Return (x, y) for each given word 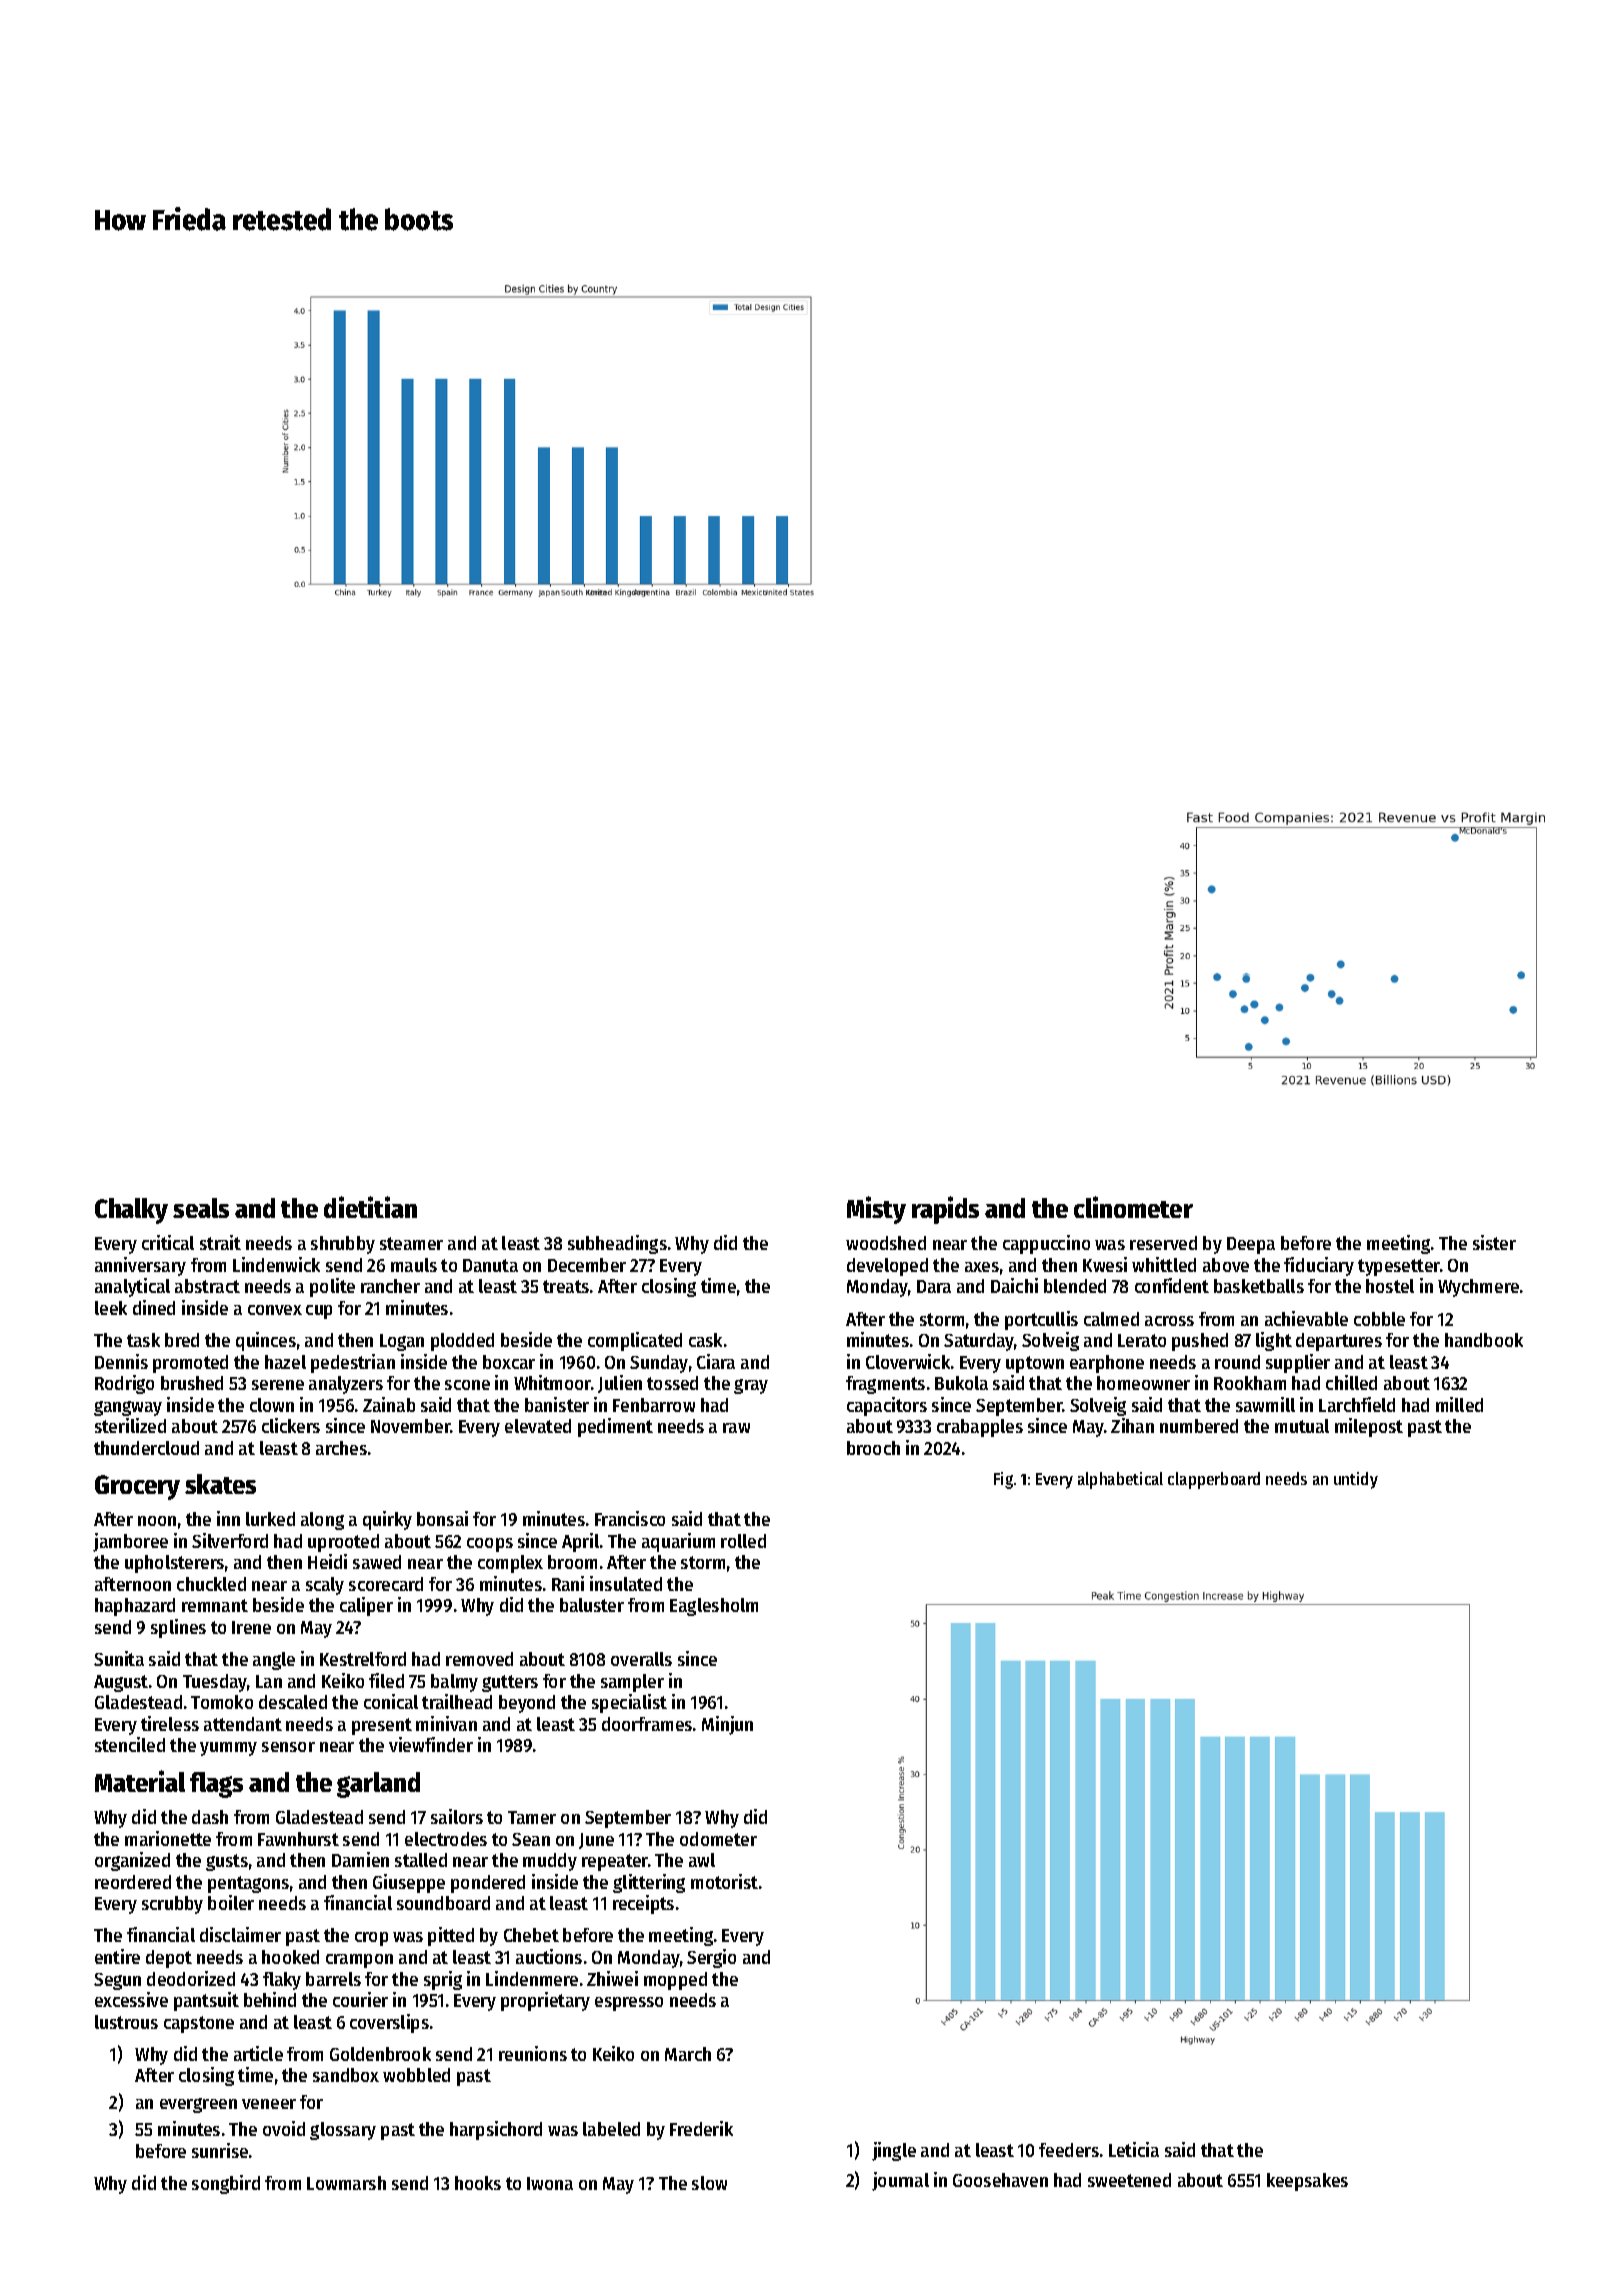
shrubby (343, 1245)
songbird (226, 2184)
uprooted (343, 1543)
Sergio (711, 1958)
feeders (1069, 2150)
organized (132, 1861)
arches (341, 1448)
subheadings (617, 1244)
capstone (199, 2024)
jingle (894, 2151)
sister (1494, 1242)
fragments (885, 1385)
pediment (615, 1427)
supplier (1298, 1363)
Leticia (1134, 2149)
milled (1459, 1404)
